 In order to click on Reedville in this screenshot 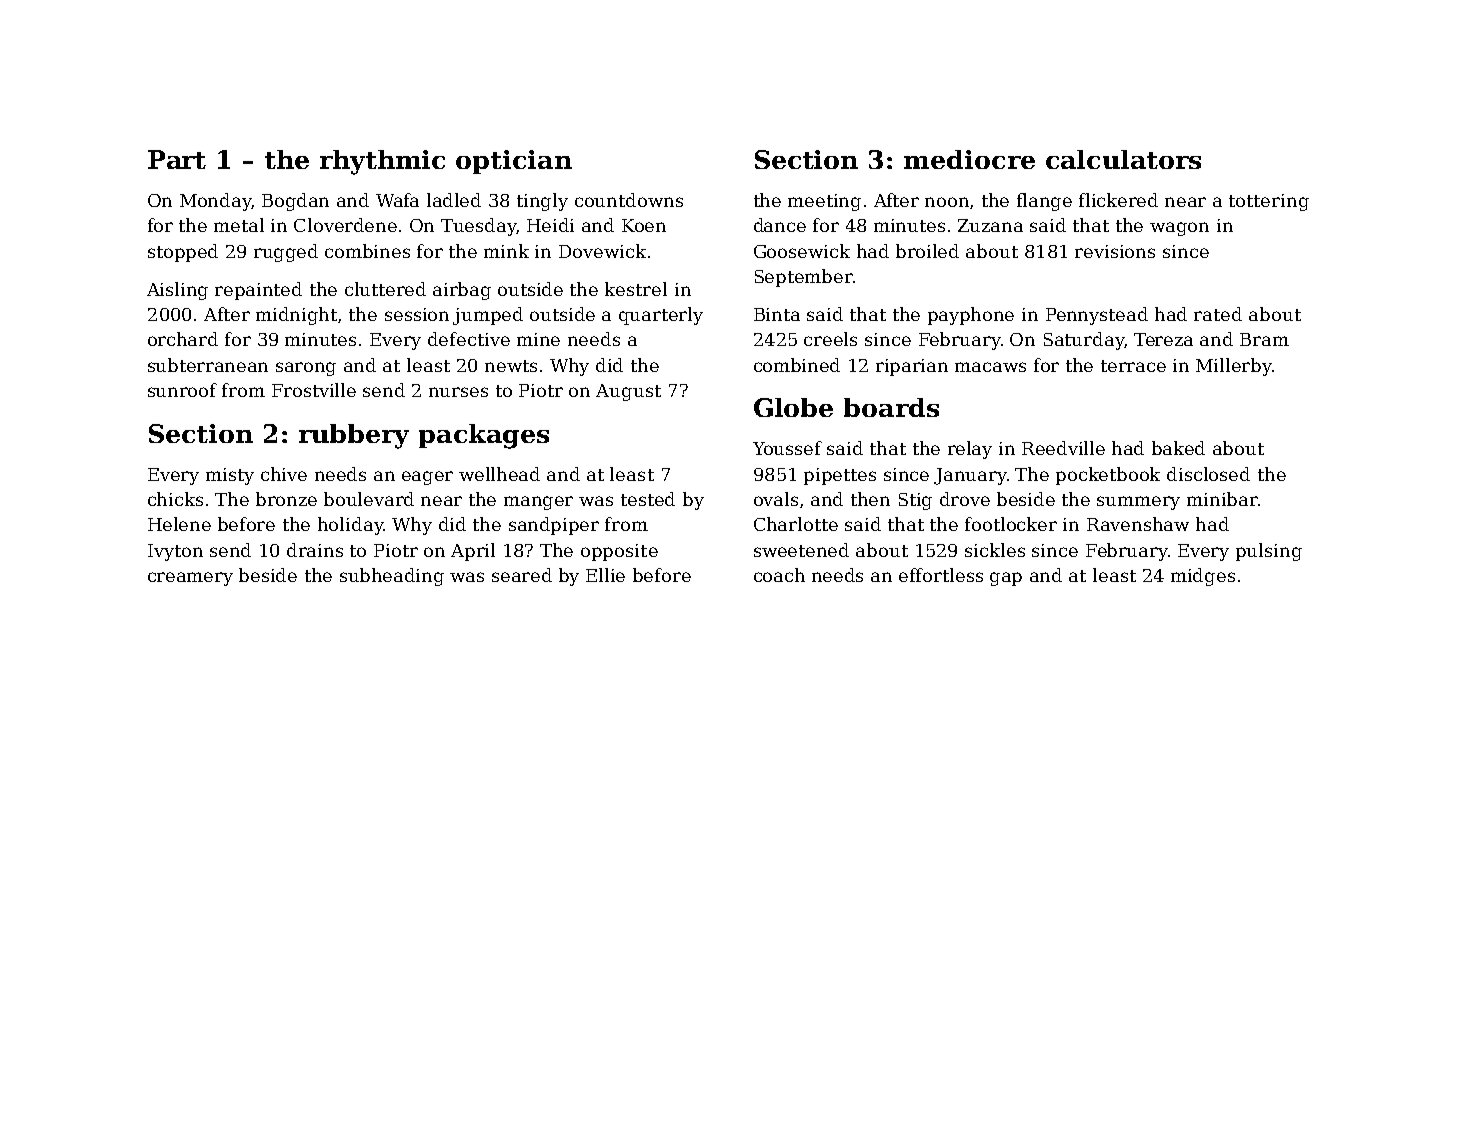, I will do `click(1063, 448)`.
